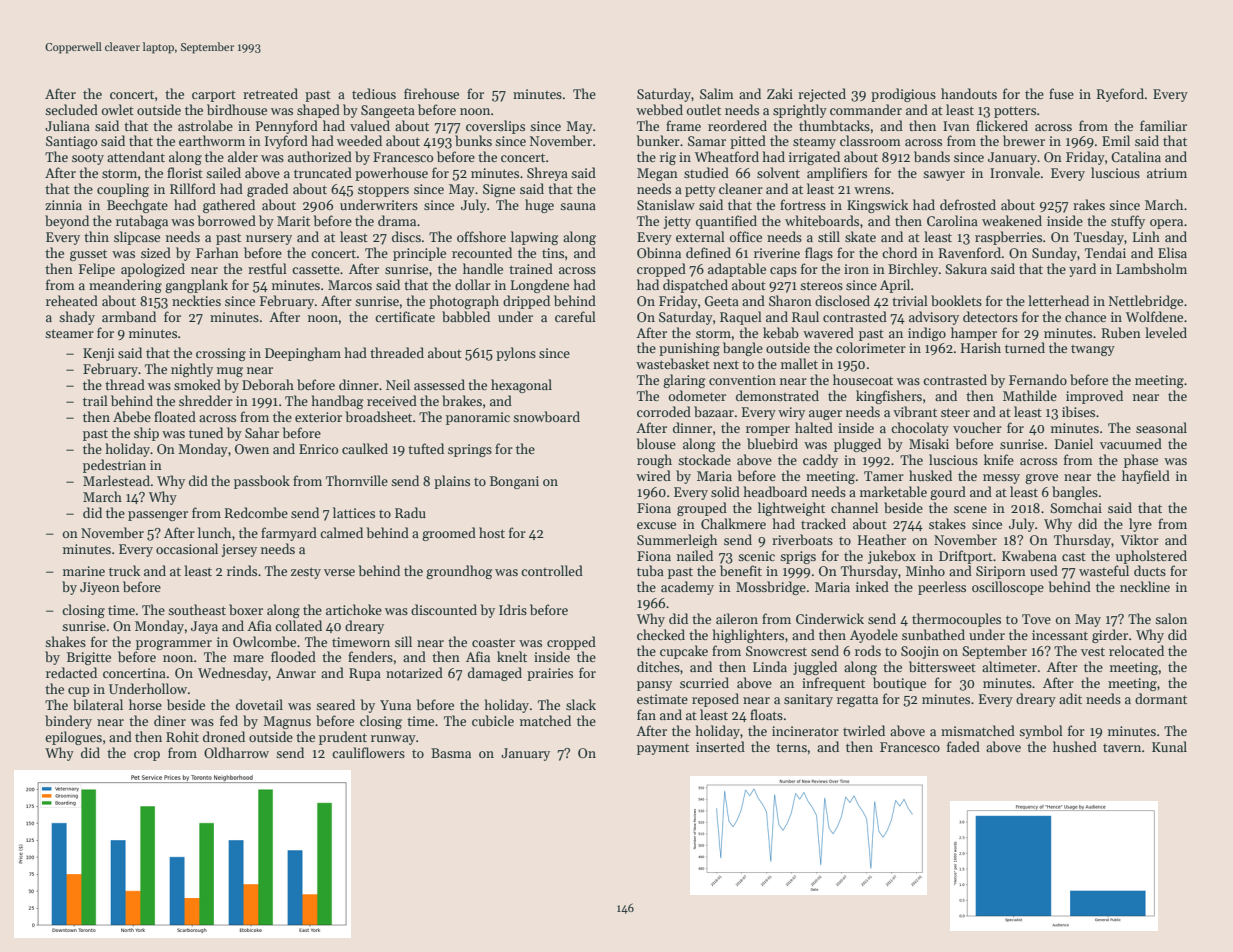 This screenshot has height=952, width=1233. Describe the element at coordinates (673, 363) in the screenshot. I see `wastebasket` at that location.
